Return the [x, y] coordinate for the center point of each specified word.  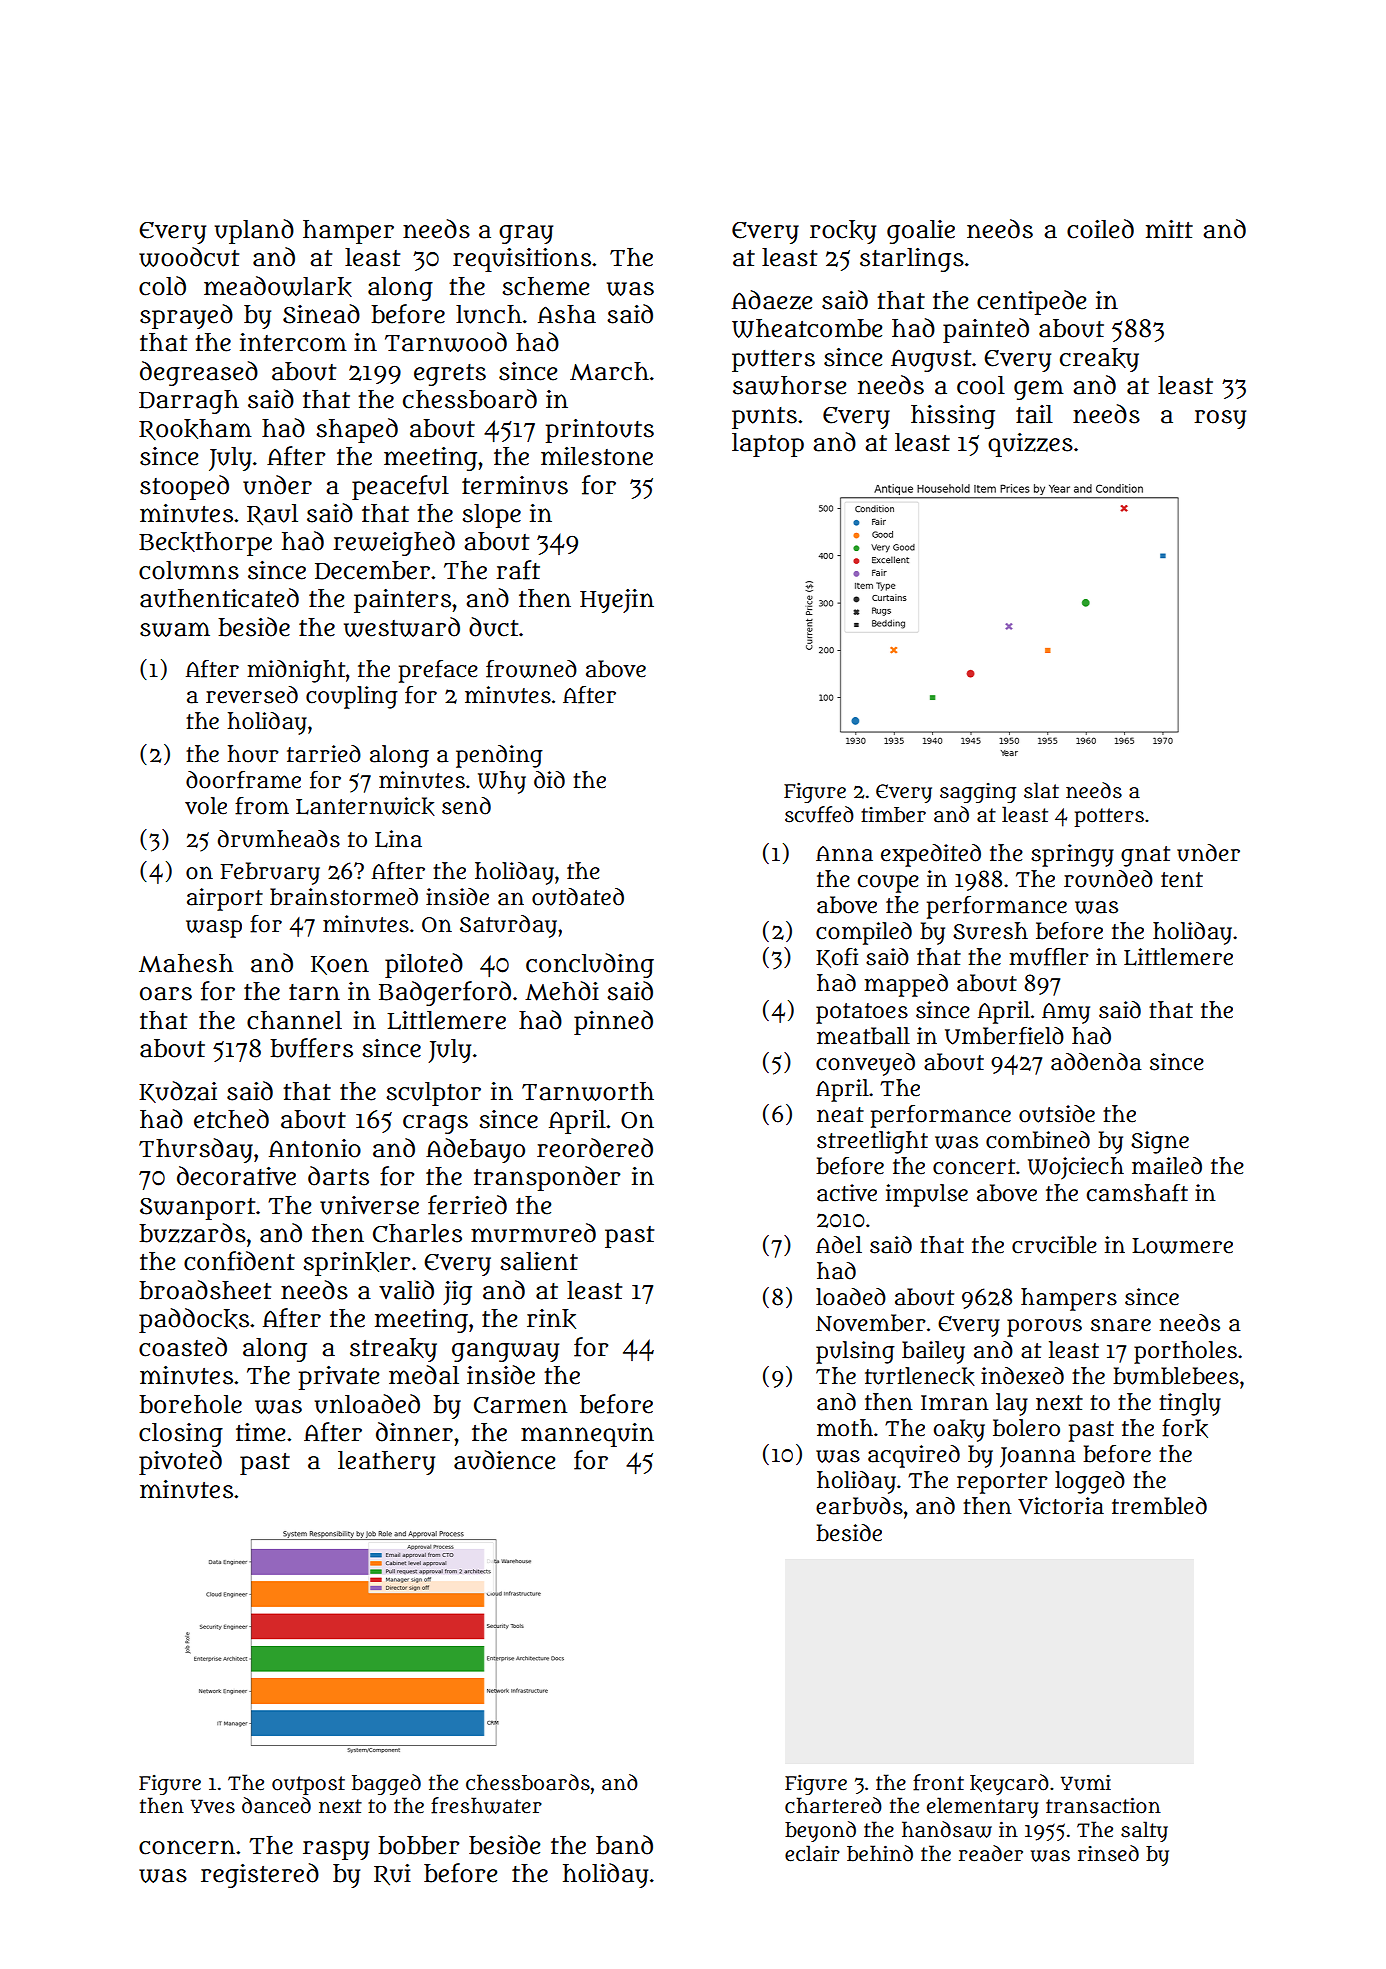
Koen [340, 965]
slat [1041, 790]
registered [260, 1875]
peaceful [400, 487]
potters [1109, 817]
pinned [613, 1022]
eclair [812, 1853]
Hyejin [617, 601]
